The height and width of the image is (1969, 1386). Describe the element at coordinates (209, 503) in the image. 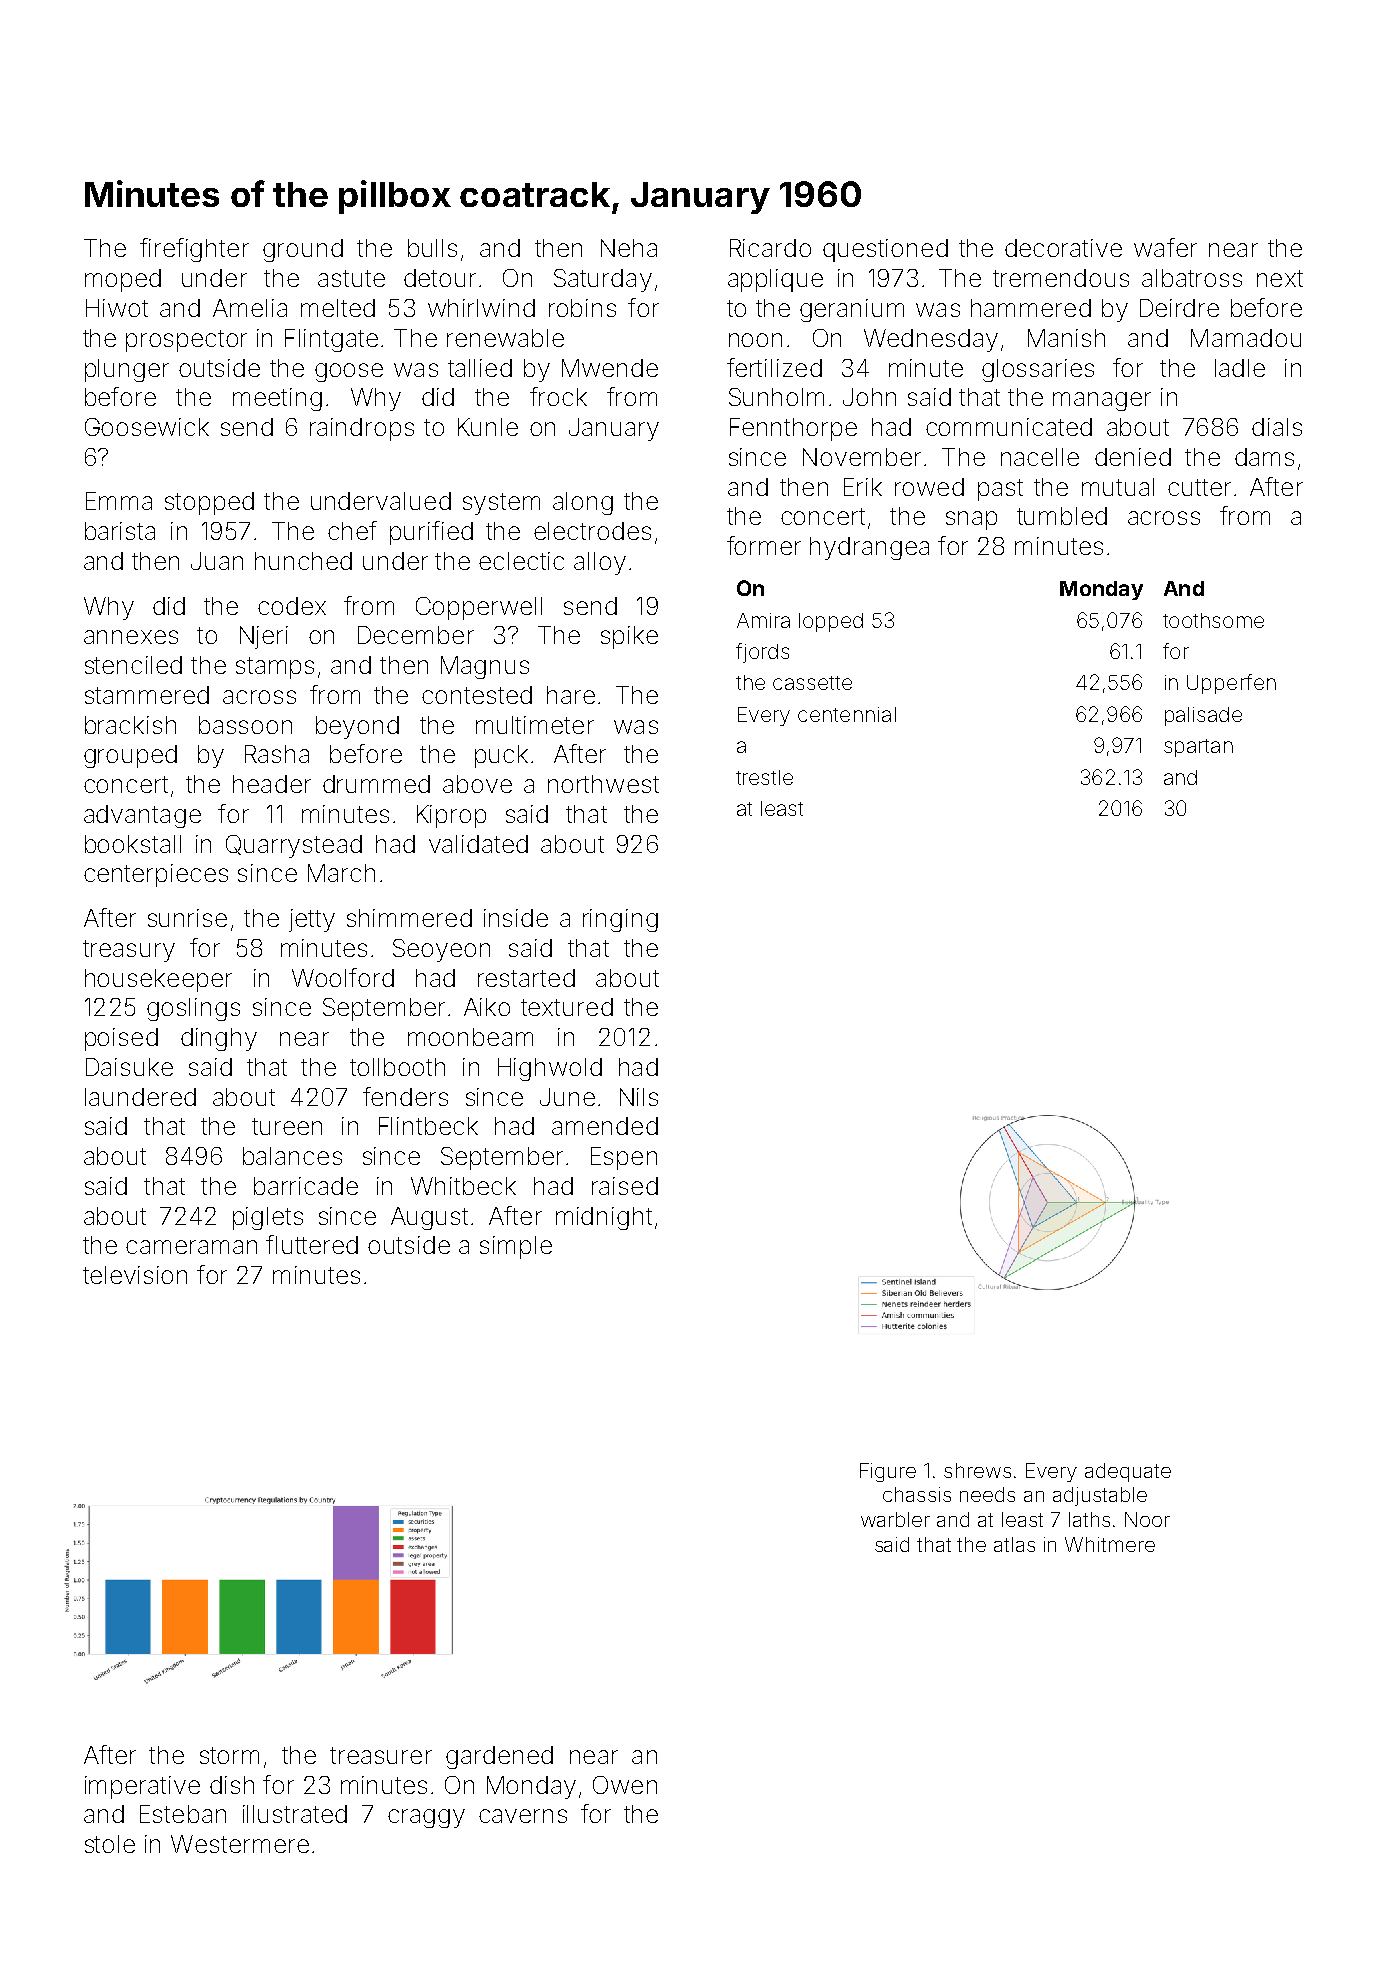

I see `stopped` at that location.
